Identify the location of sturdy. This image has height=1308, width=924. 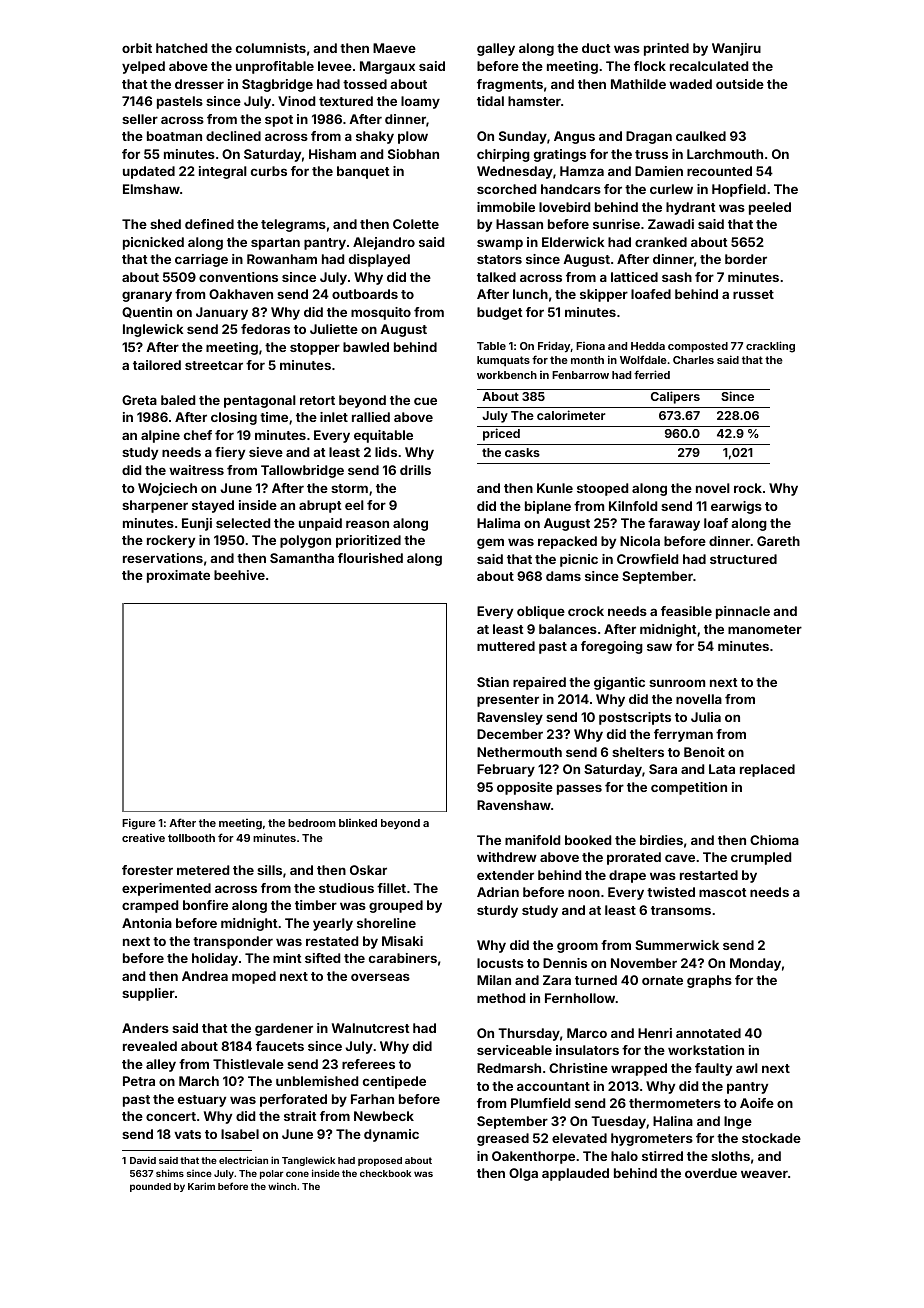
(497, 911).
